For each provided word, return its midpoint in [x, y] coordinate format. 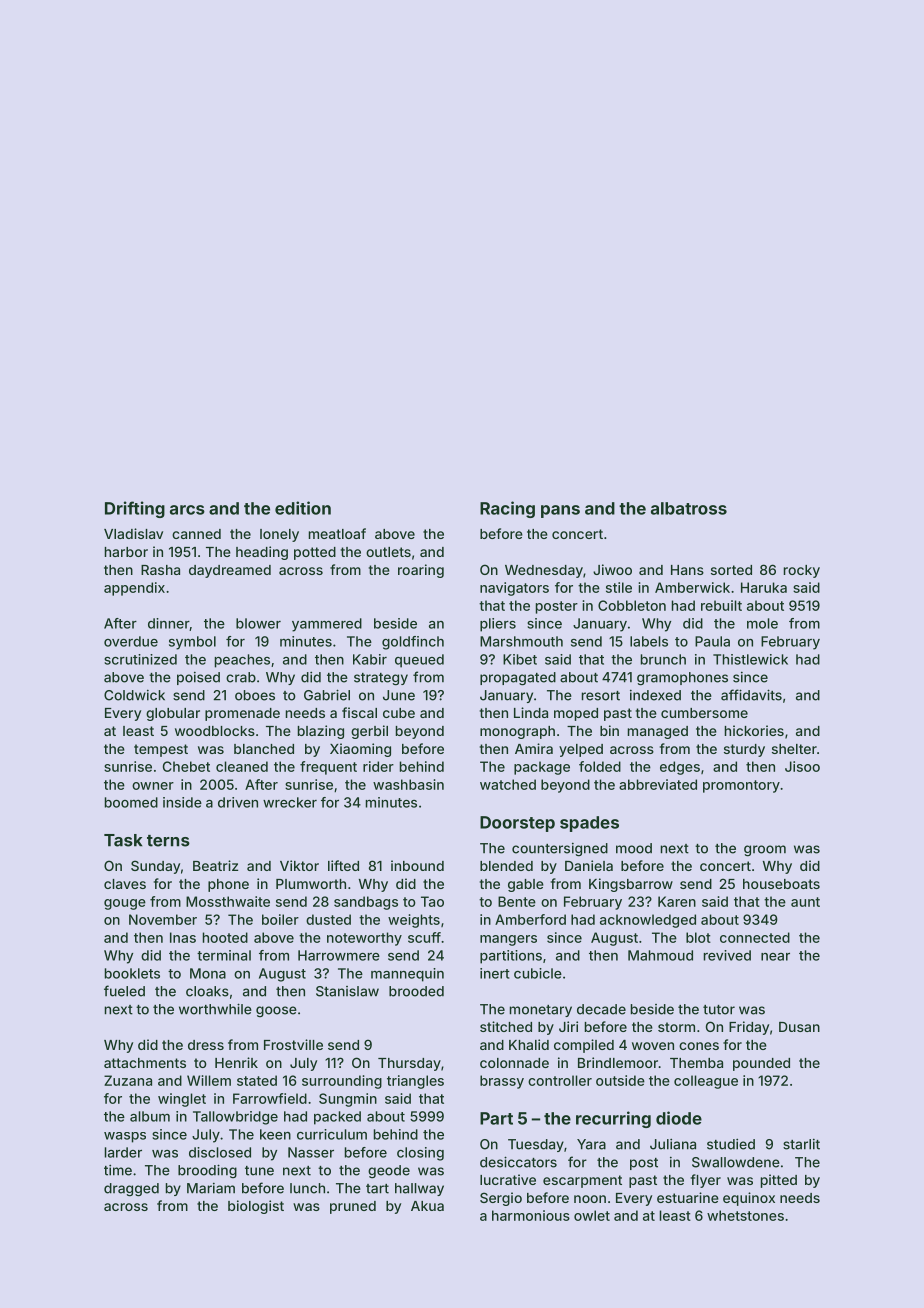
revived [727, 955]
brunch [663, 659]
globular [173, 714]
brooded [416, 991]
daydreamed [230, 571]
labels [649, 641]
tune [259, 1171]
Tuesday [536, 1145]
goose [276, 1011]
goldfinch [413, 643]
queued [419, 661]
